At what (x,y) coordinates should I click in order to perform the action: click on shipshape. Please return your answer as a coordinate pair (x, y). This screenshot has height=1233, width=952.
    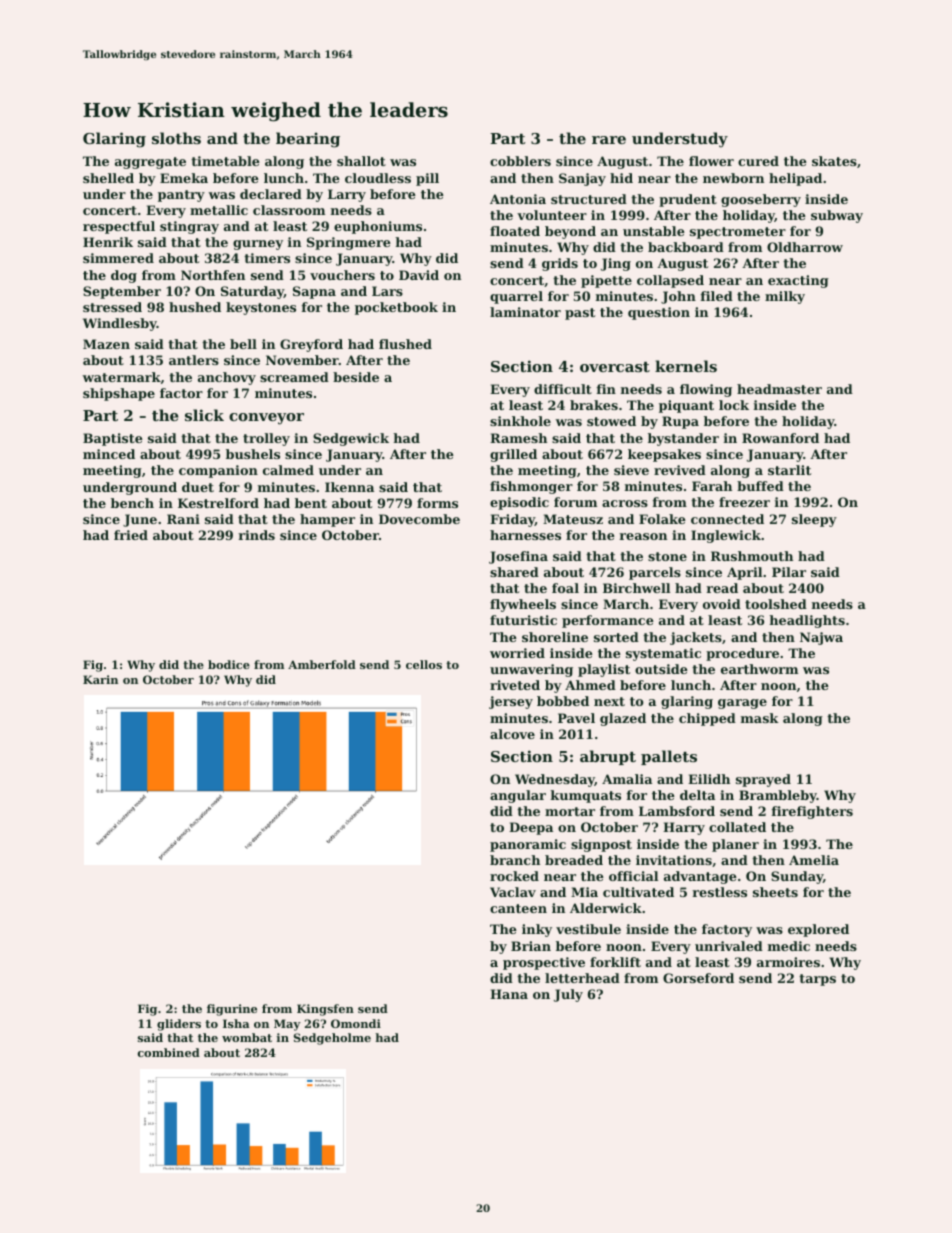
    Looking at the image, I should click on (119, 394).
